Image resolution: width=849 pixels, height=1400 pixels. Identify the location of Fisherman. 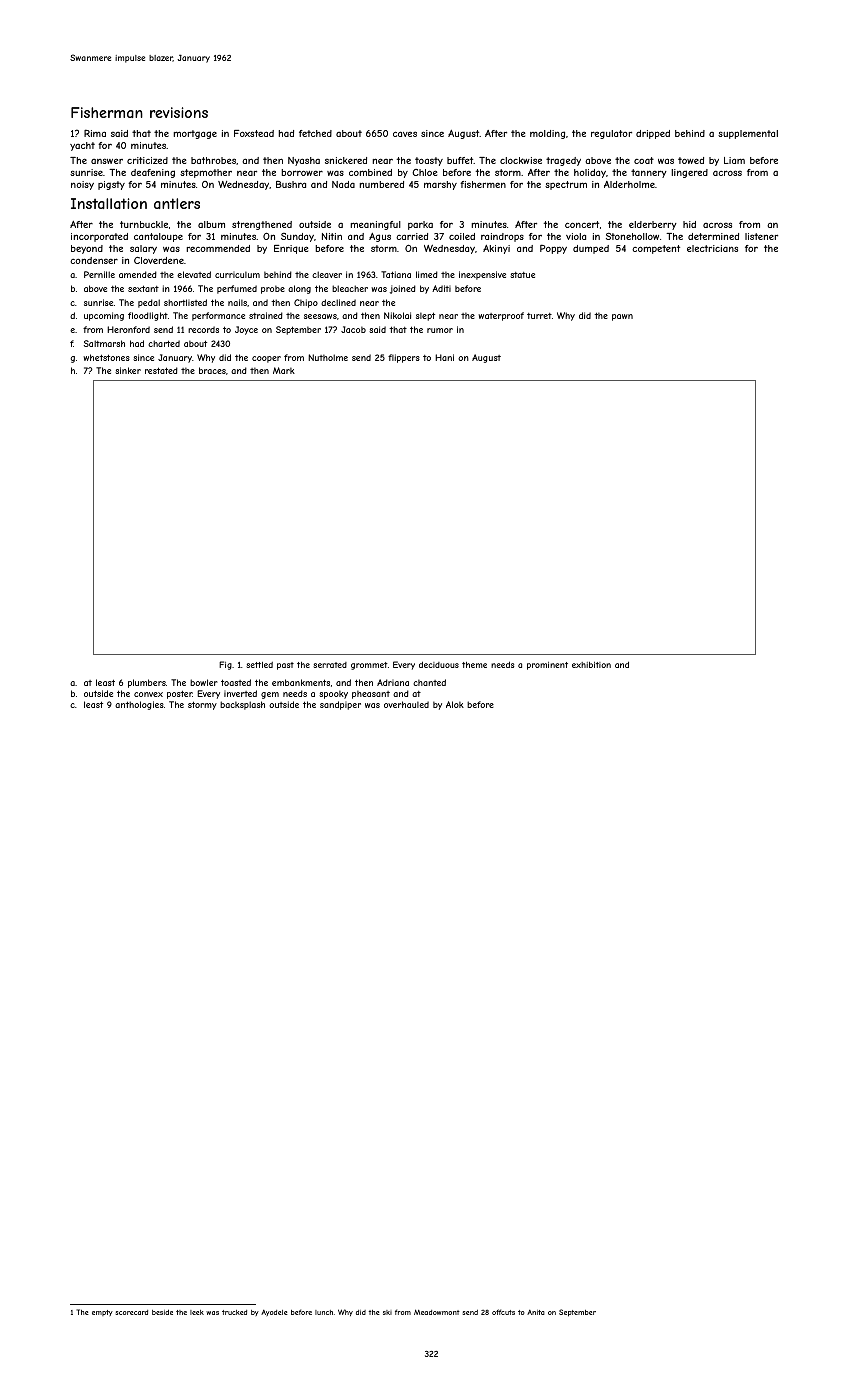
(107, 112).
